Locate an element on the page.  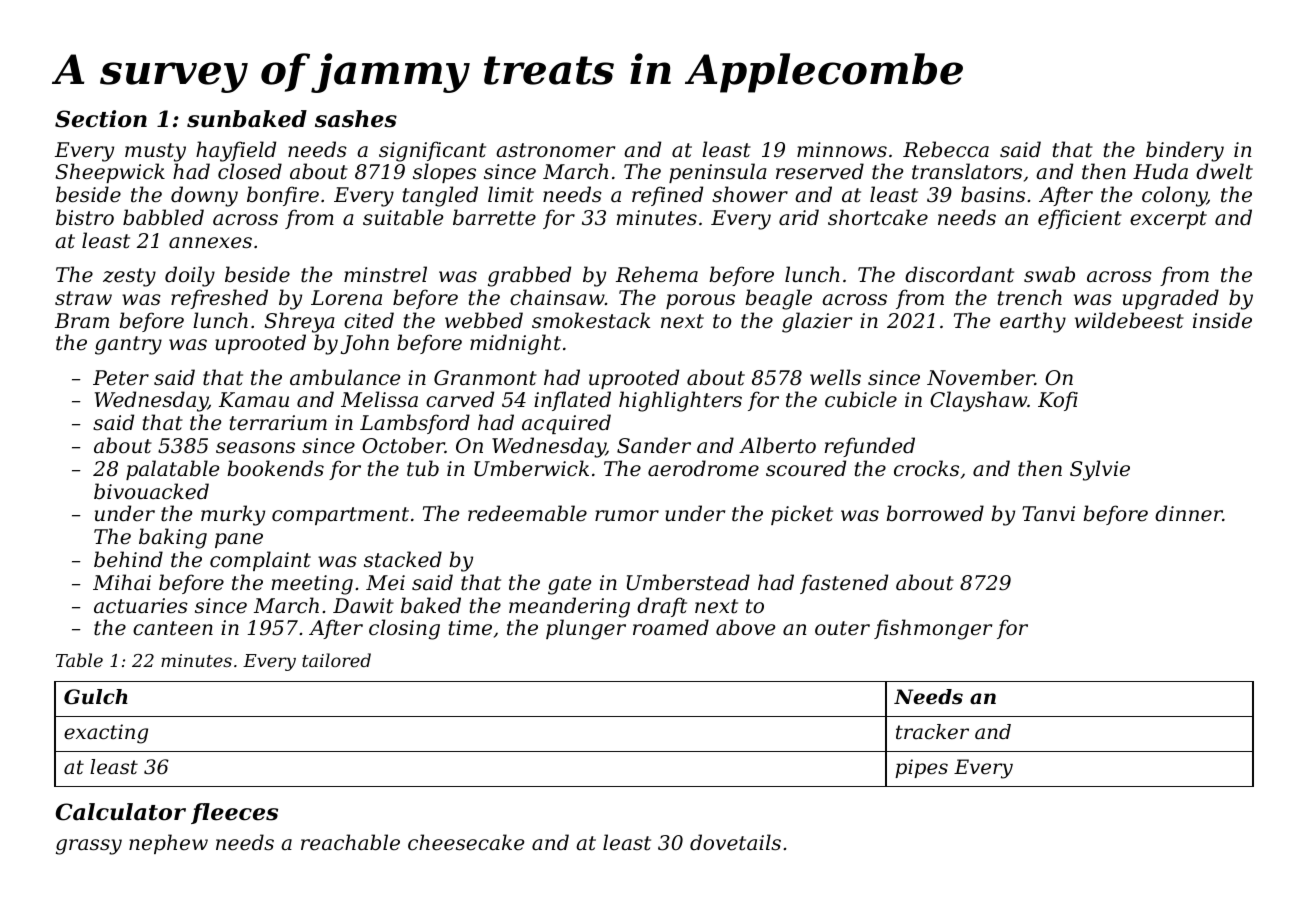
Rebecca is located at coordinates (946, 149).
